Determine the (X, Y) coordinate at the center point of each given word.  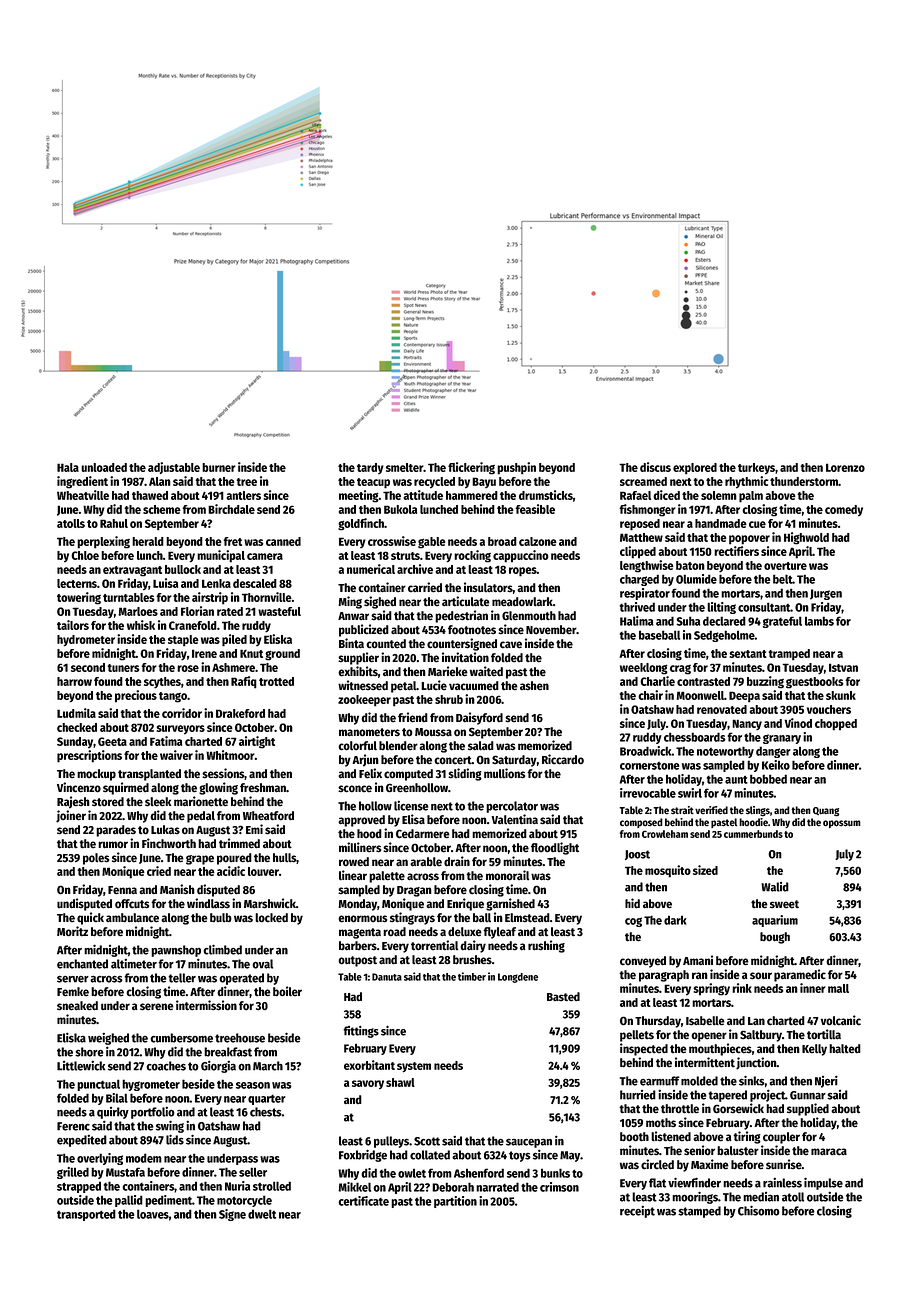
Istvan (843, 667)
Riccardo (563, 759)
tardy (370, 468)
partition (455, 1202)
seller (253, 1172)
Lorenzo (845, 467)
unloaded (104, 467)
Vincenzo (79, 787)
